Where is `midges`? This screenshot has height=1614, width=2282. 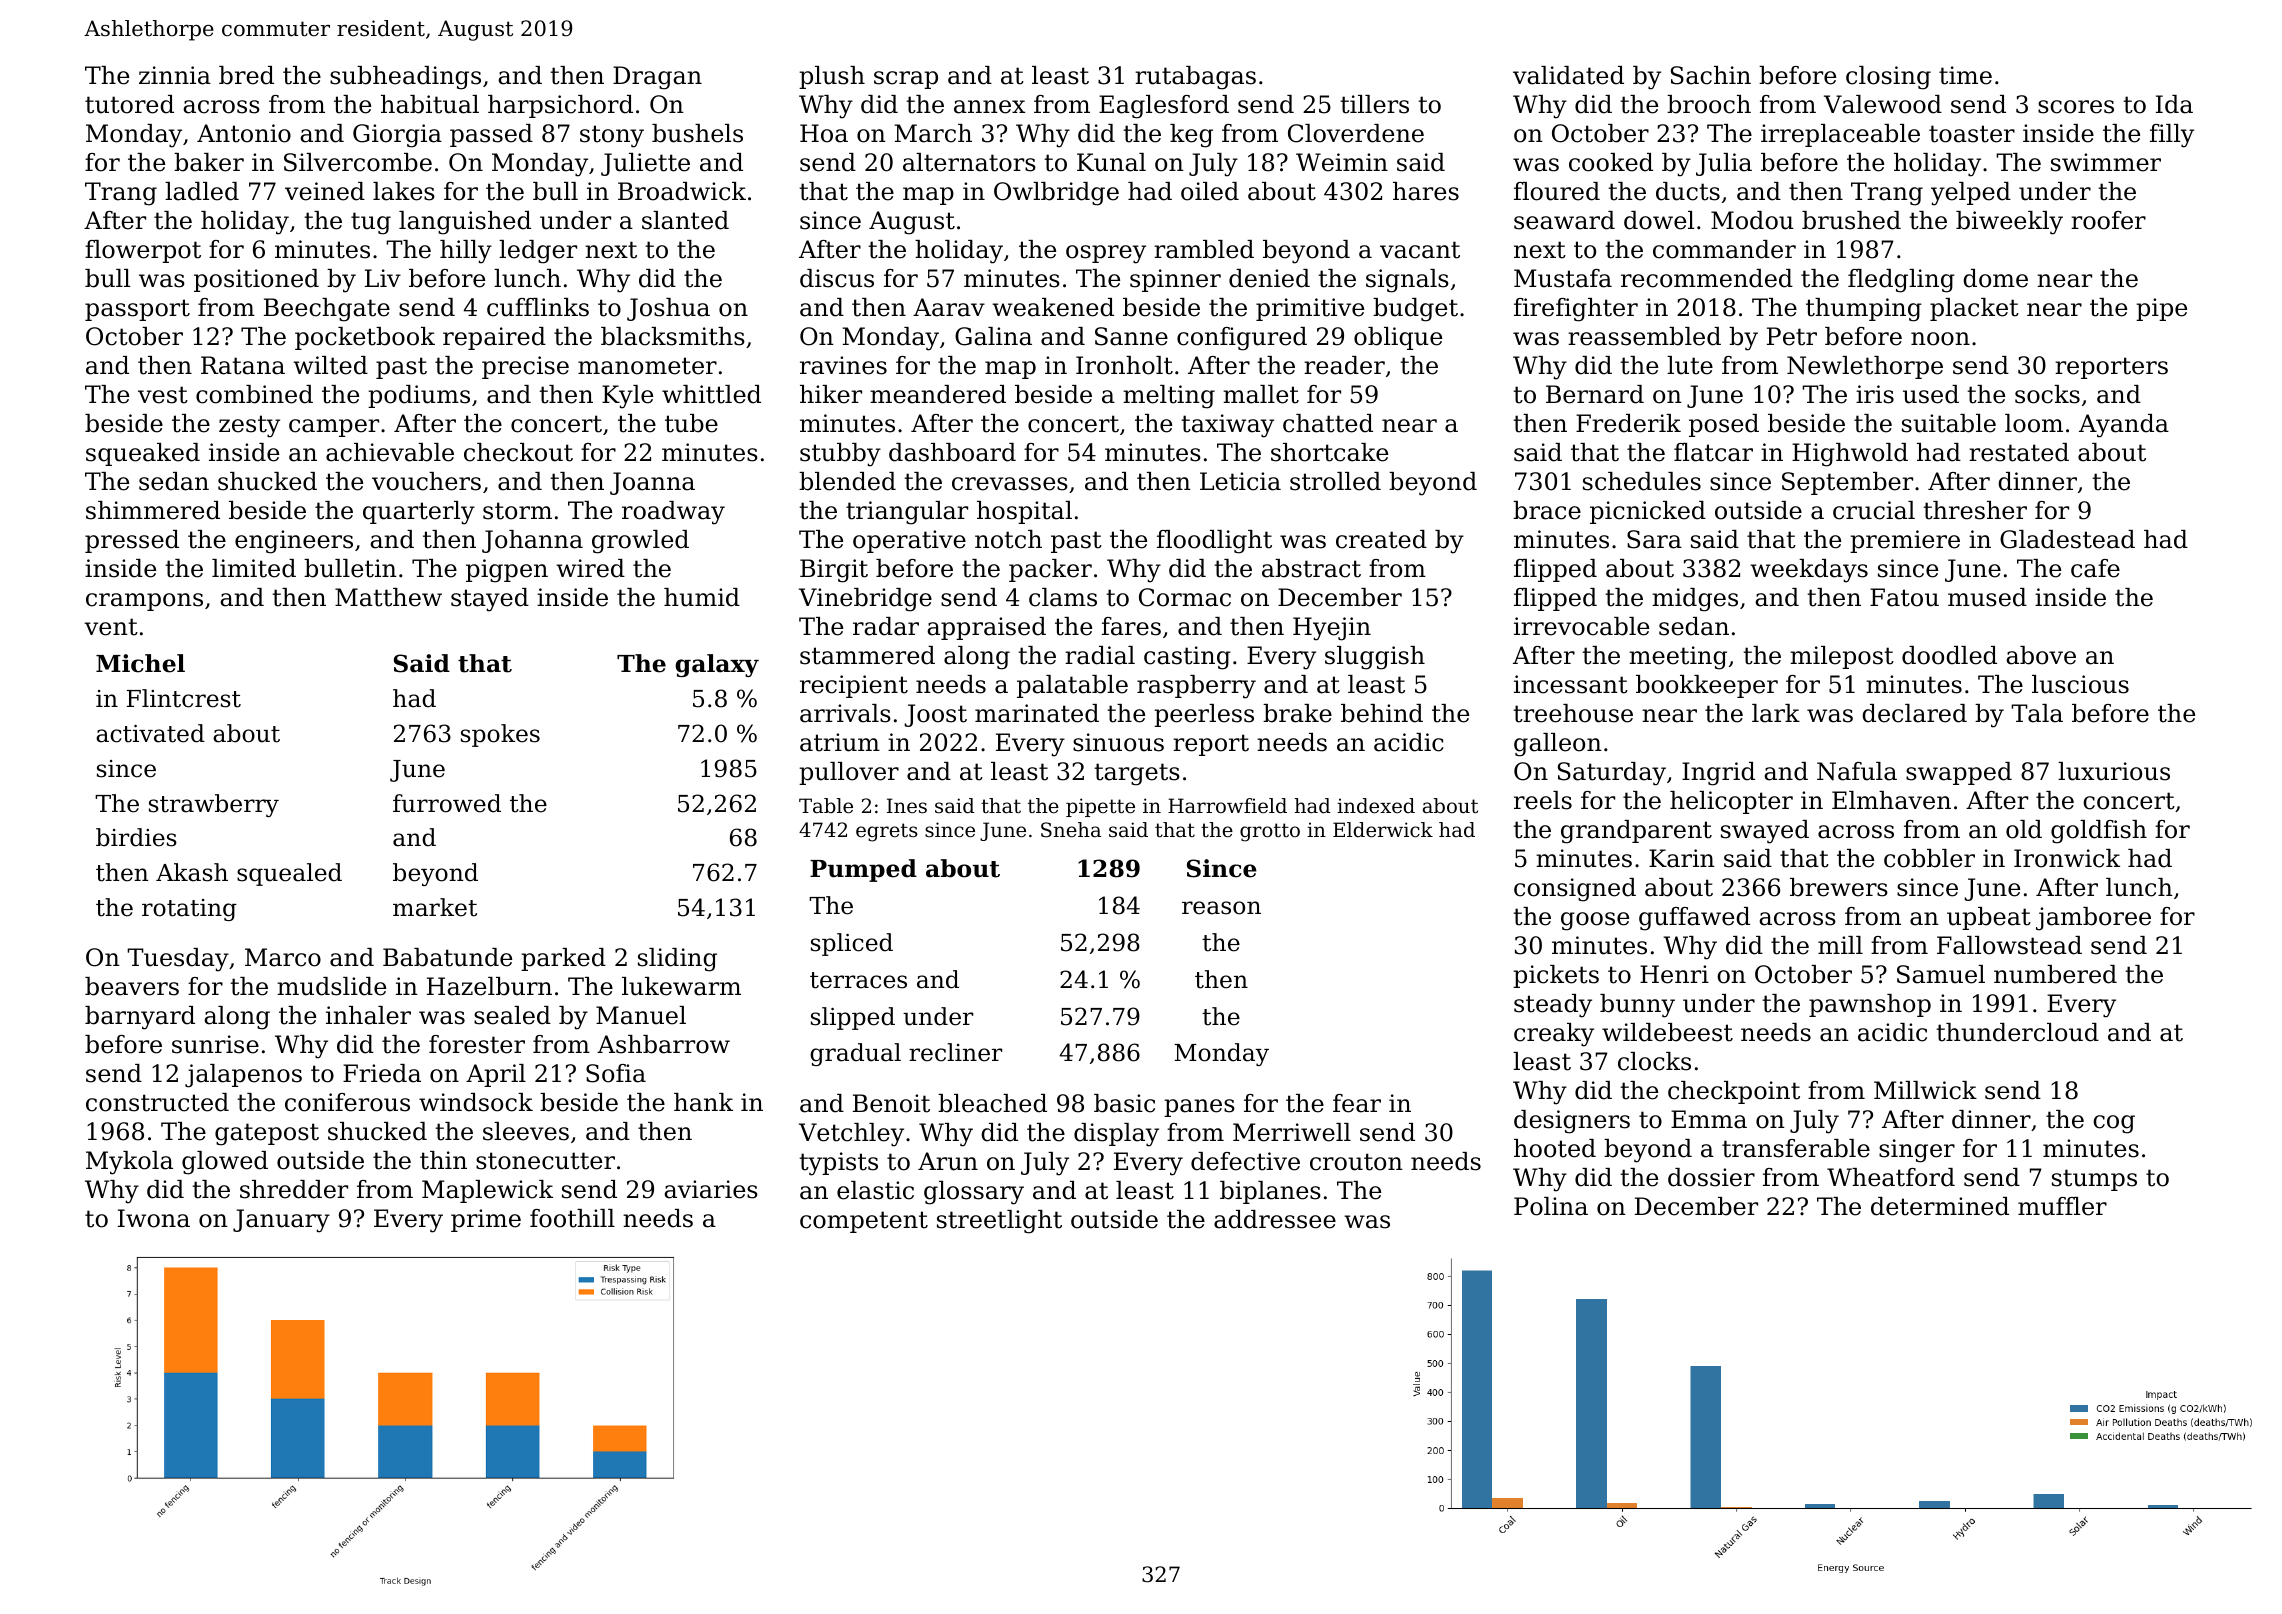 midges is located at coordinates (1695, 600).
